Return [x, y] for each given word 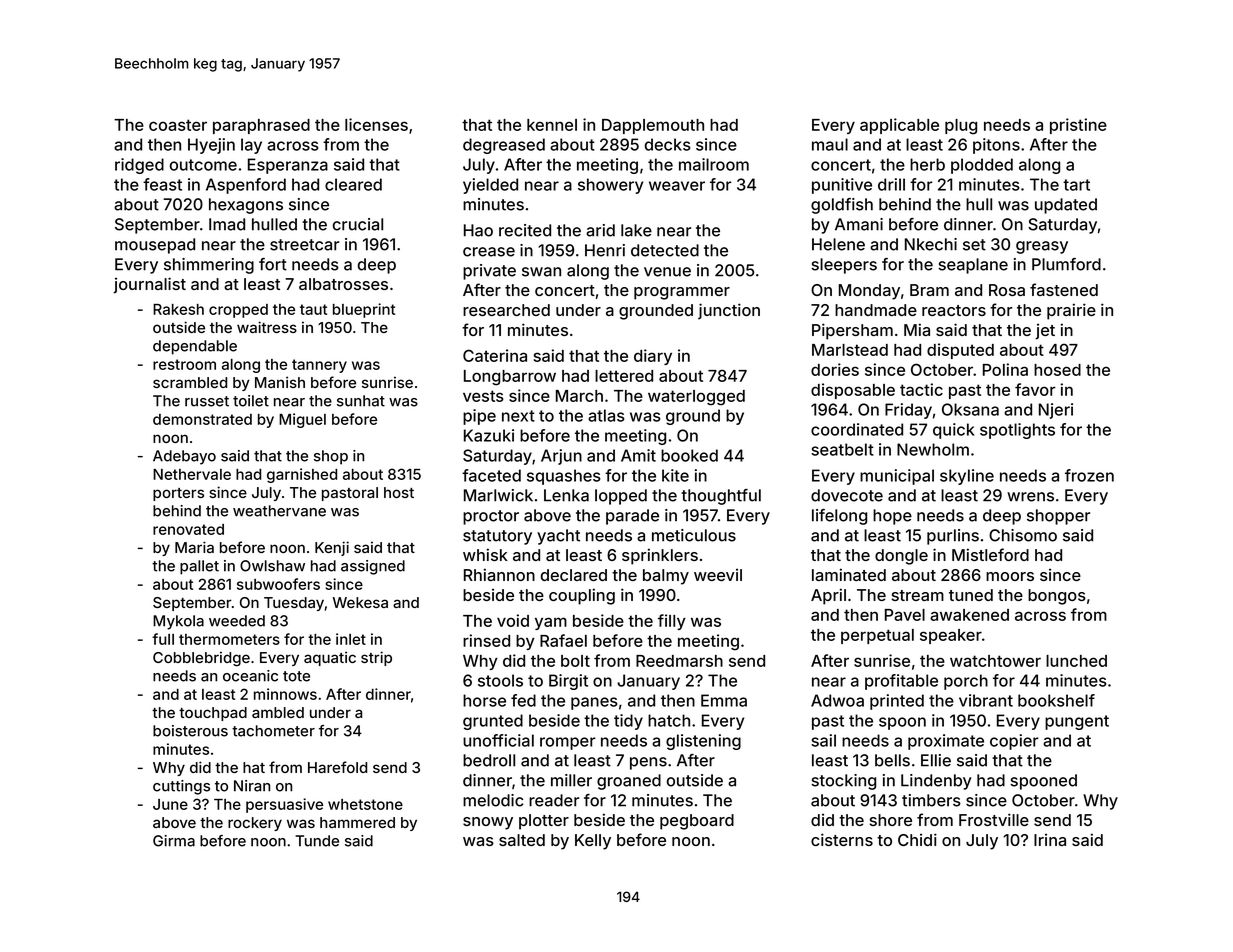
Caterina [495, 355]
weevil [718, 574]
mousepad [155, 246]
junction [729, 311]
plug [961, 127]
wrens [1030, 497]
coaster [178, 125]
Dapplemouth [653, 126]
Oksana [970, 409]
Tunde [317, 841]
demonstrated [202, 419]
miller [571, 780]
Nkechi [931, 244]
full [163, 639]
